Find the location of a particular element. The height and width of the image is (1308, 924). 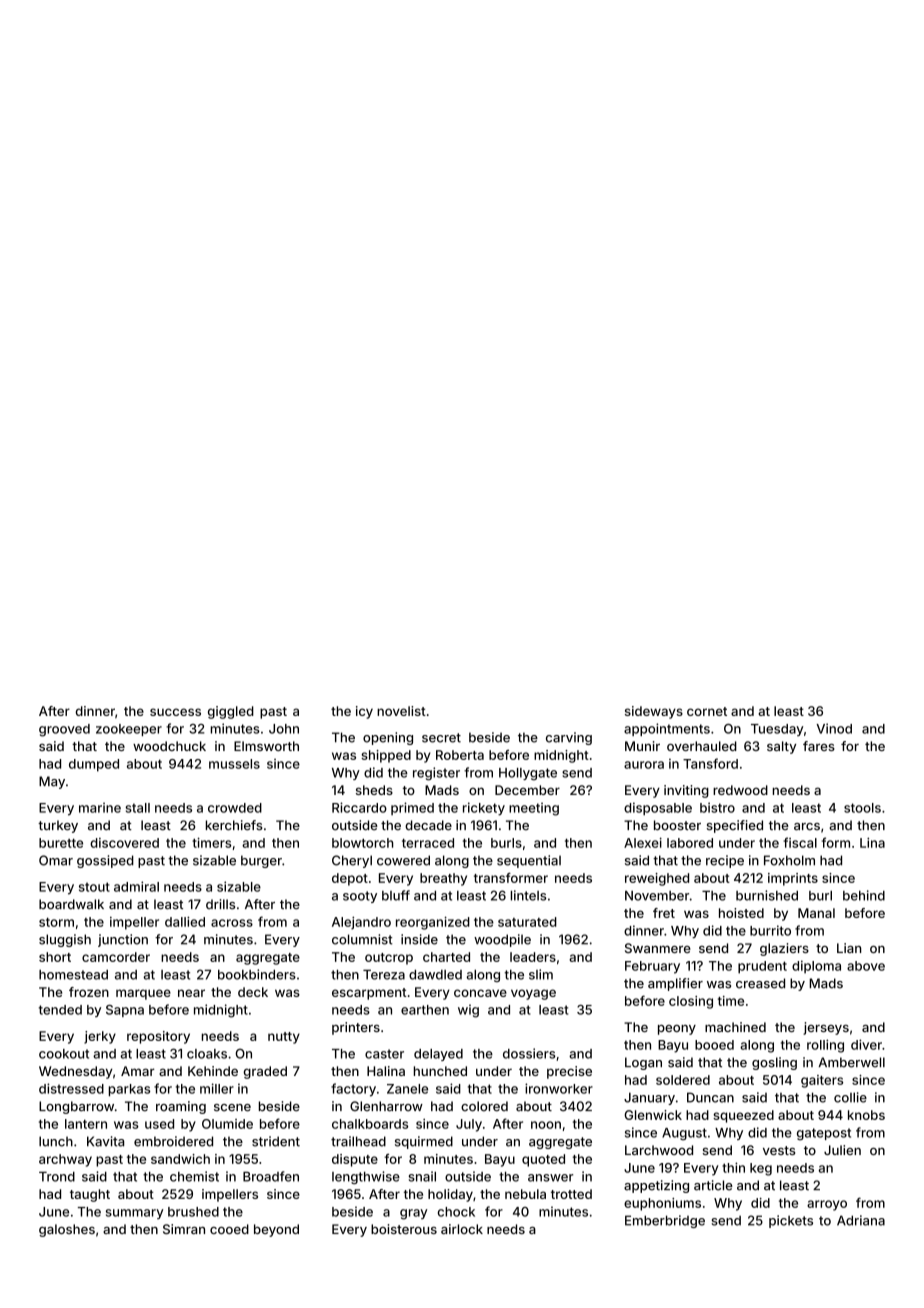

cowered is located at coordinates (403, 860).
